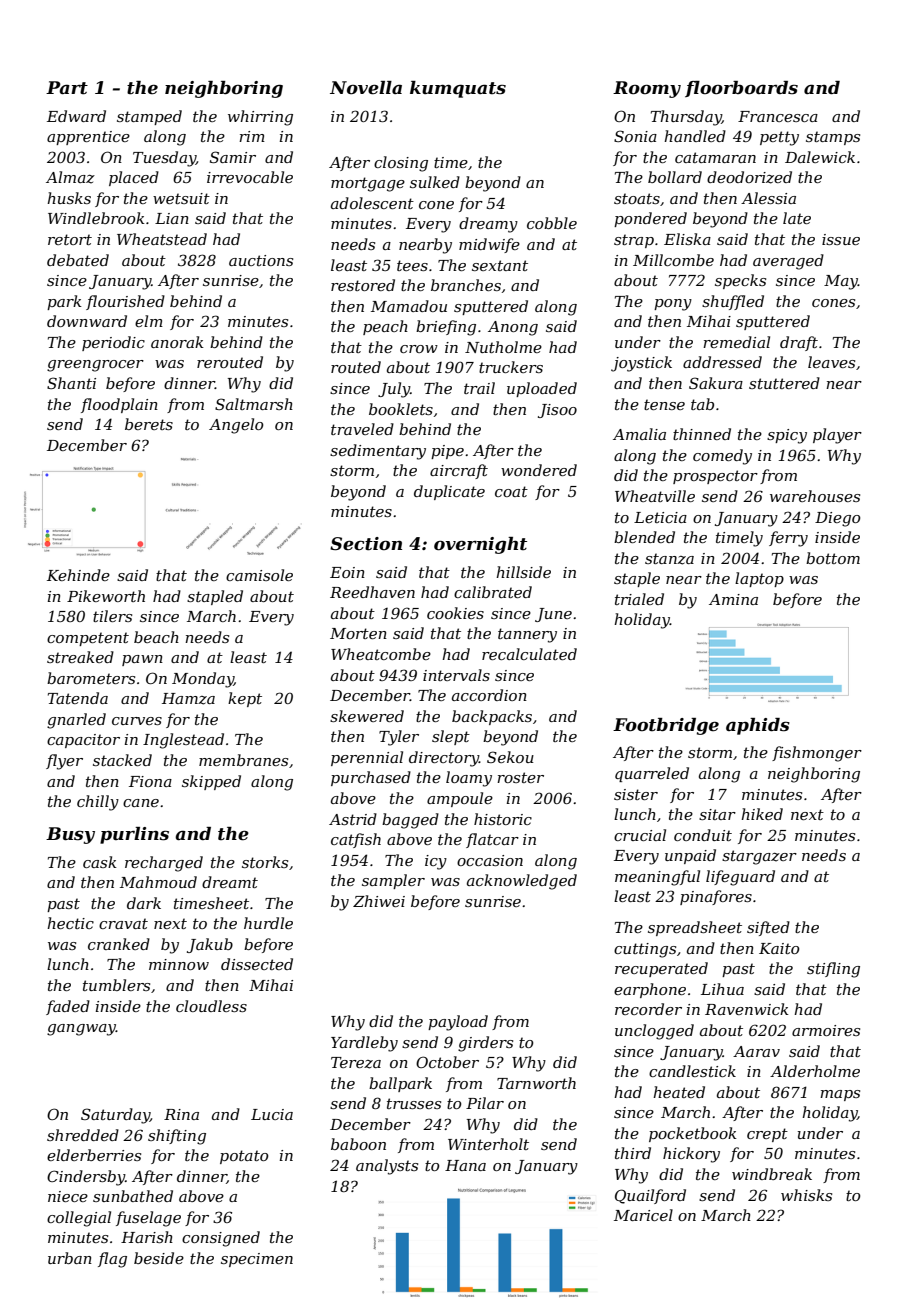 This screenshot has height=1316, width=908. Describe the element at coordinates (702, 434) in the screenshot. I see `thinned` at that location.
